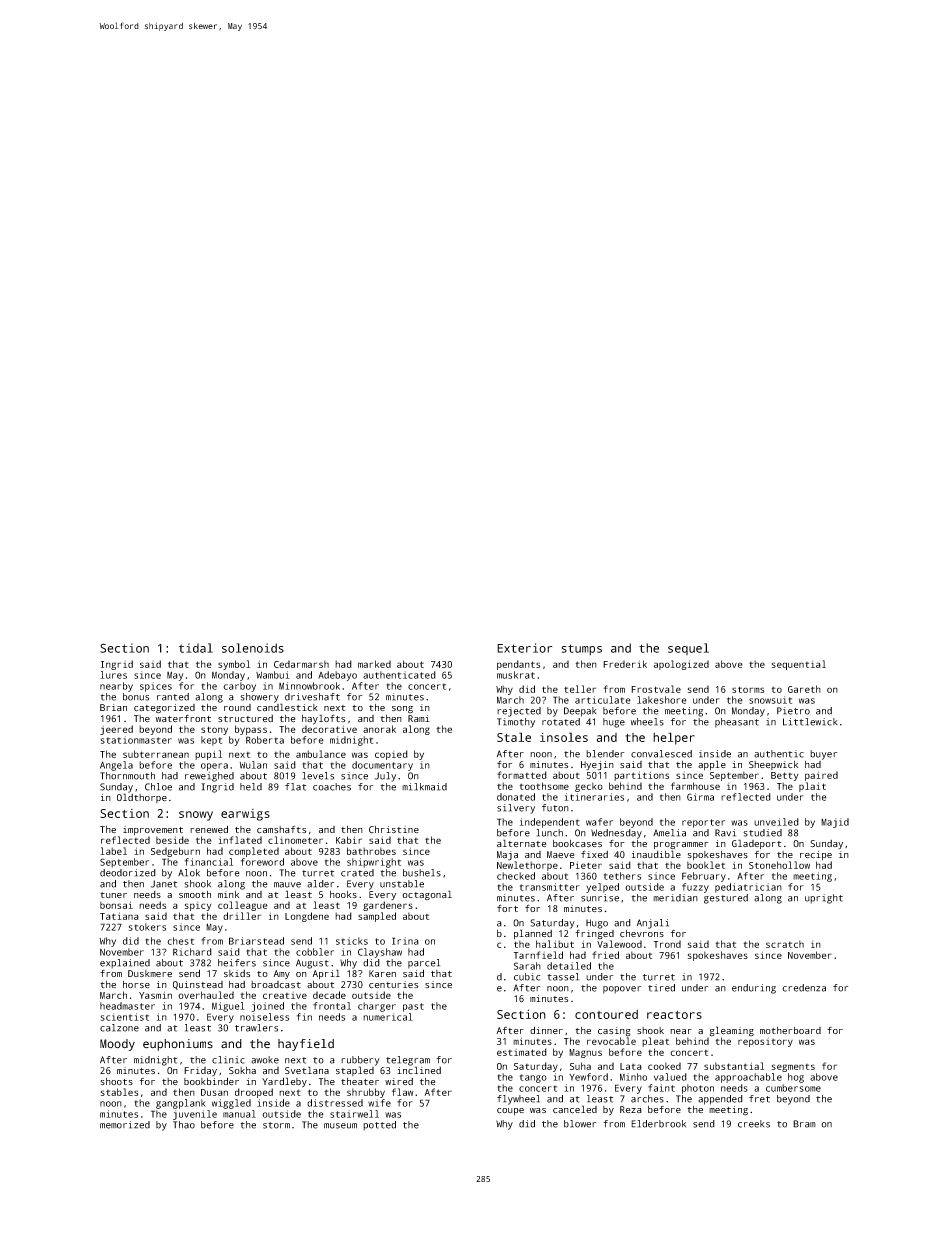 Image resolution: width=952 pixels, height=1233 pixels. I want to click on headmaster, so click(127, 1006).
